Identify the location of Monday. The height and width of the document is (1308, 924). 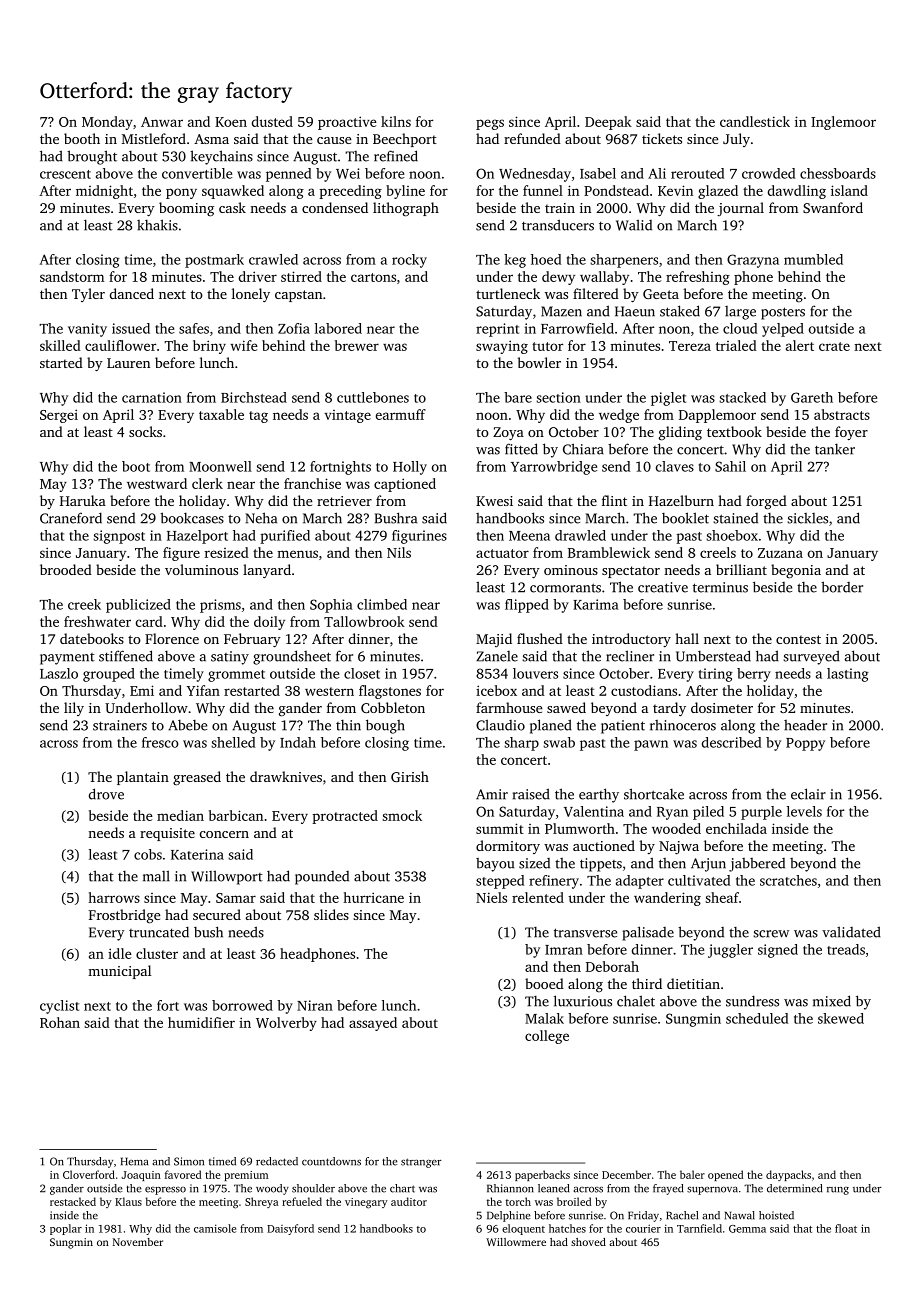
(107, 123).
